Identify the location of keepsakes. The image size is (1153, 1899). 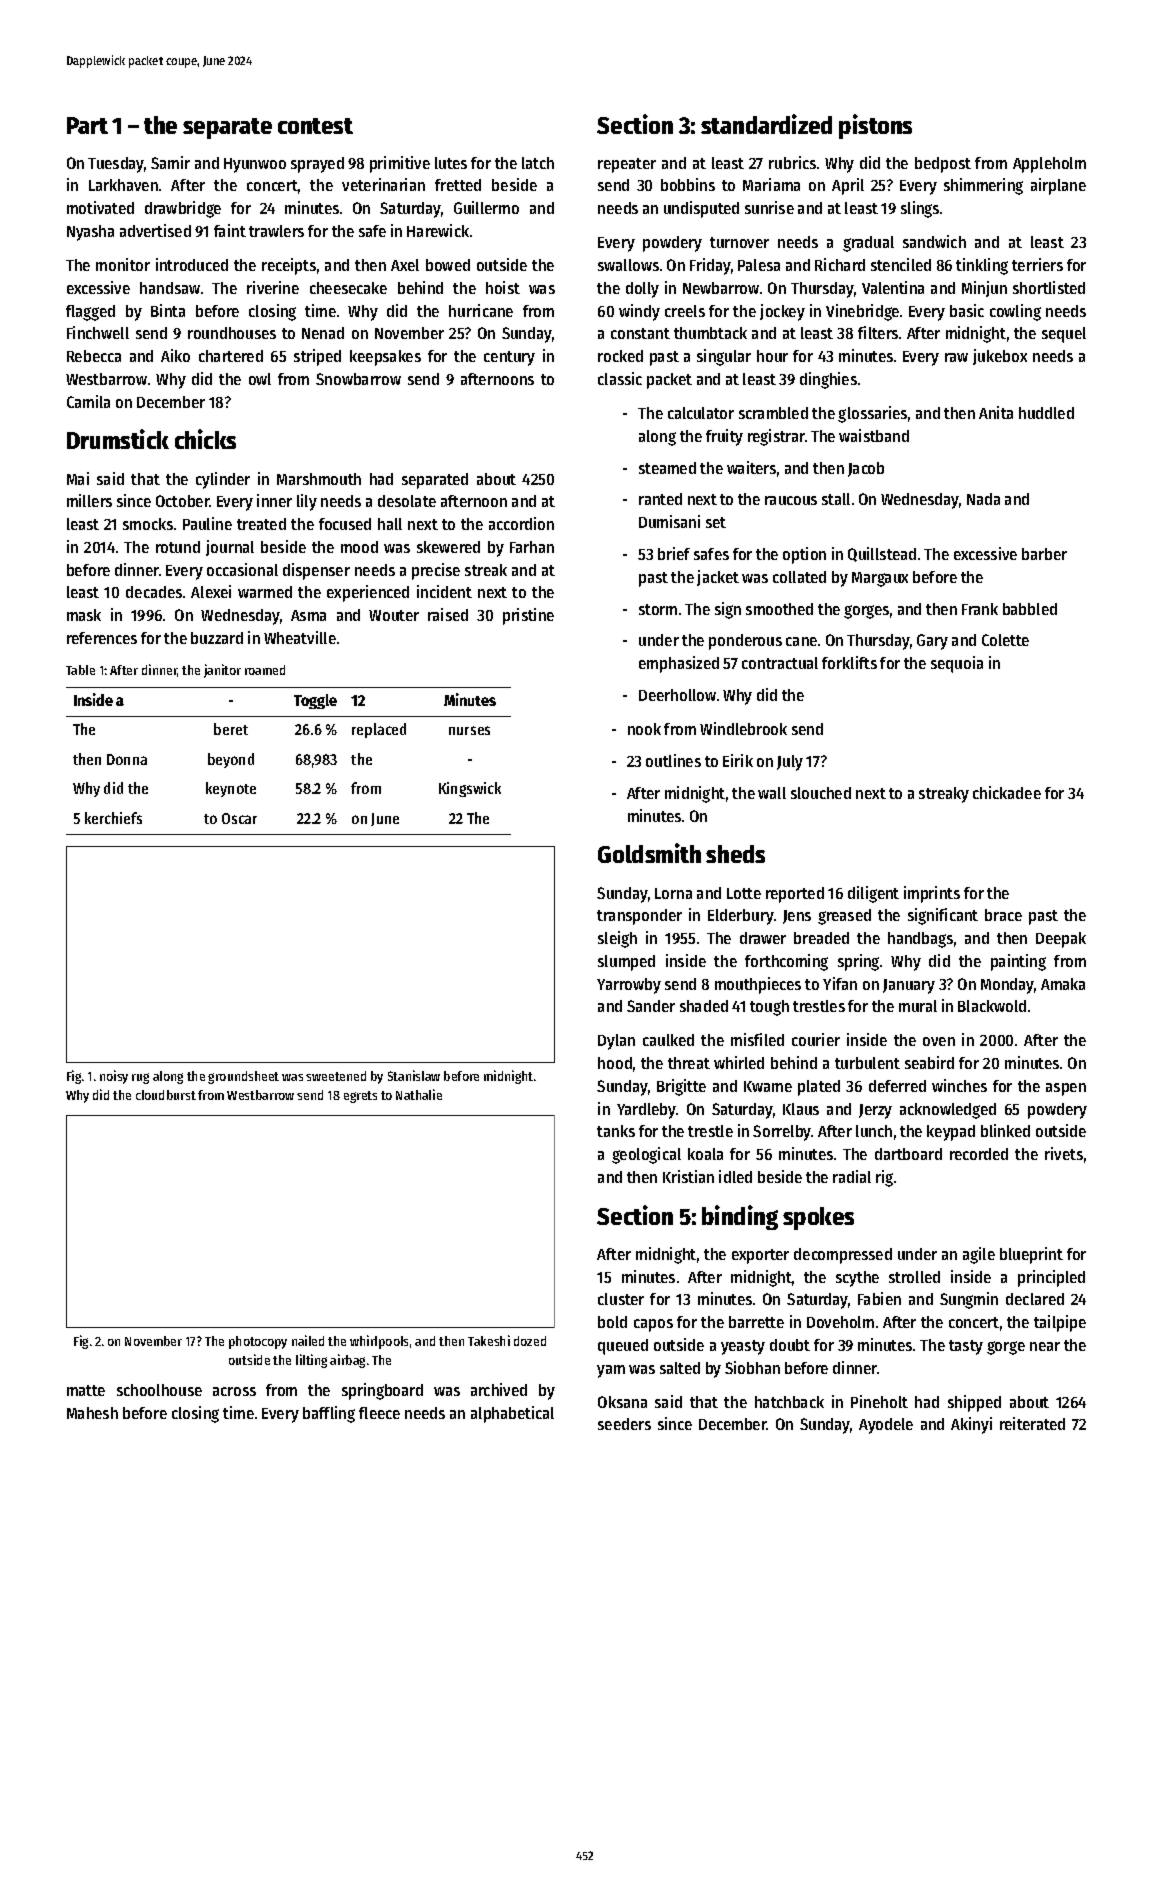
(385, 358).
